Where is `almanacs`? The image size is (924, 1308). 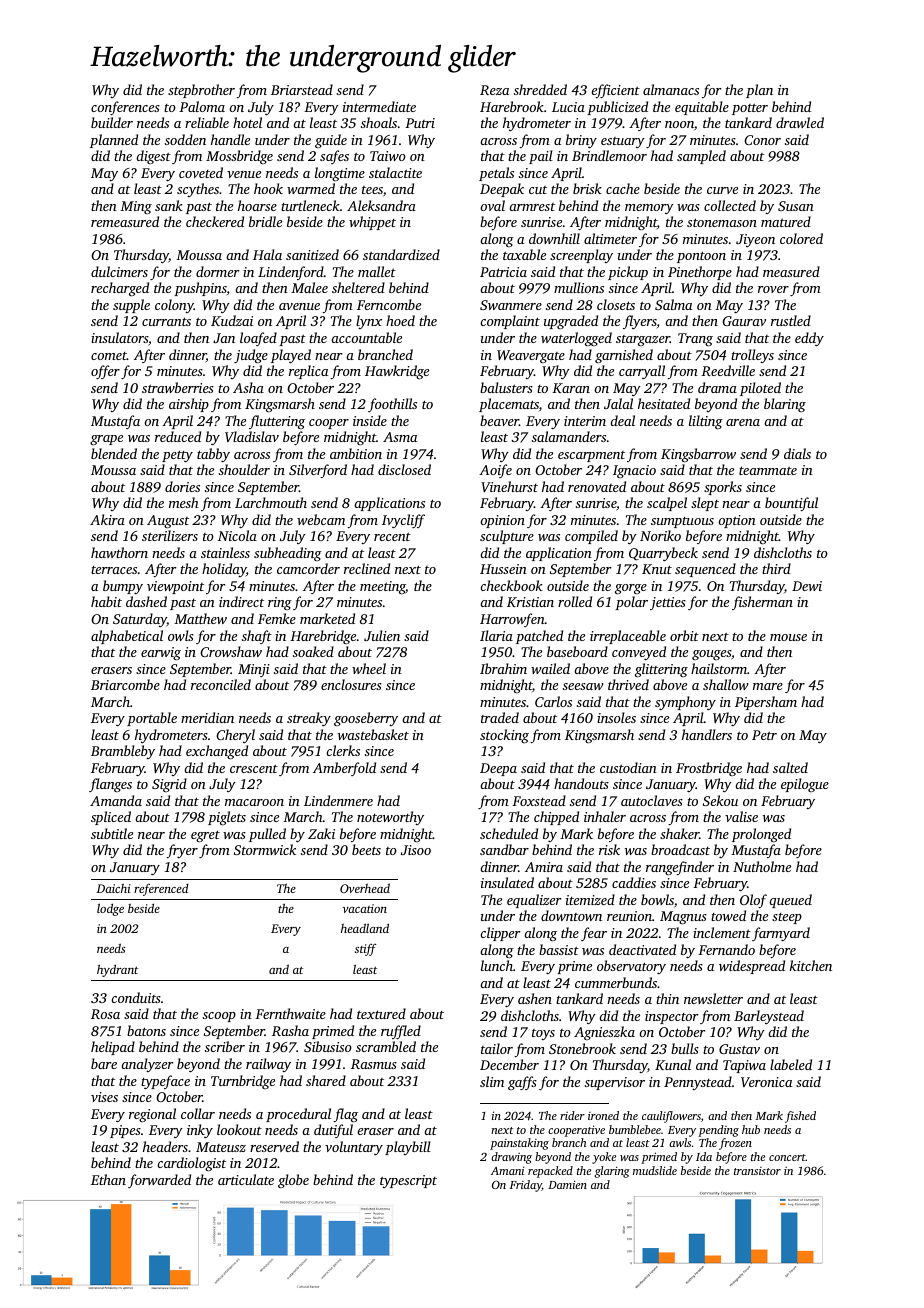 almanacs is located at coordinates (671, 89).
